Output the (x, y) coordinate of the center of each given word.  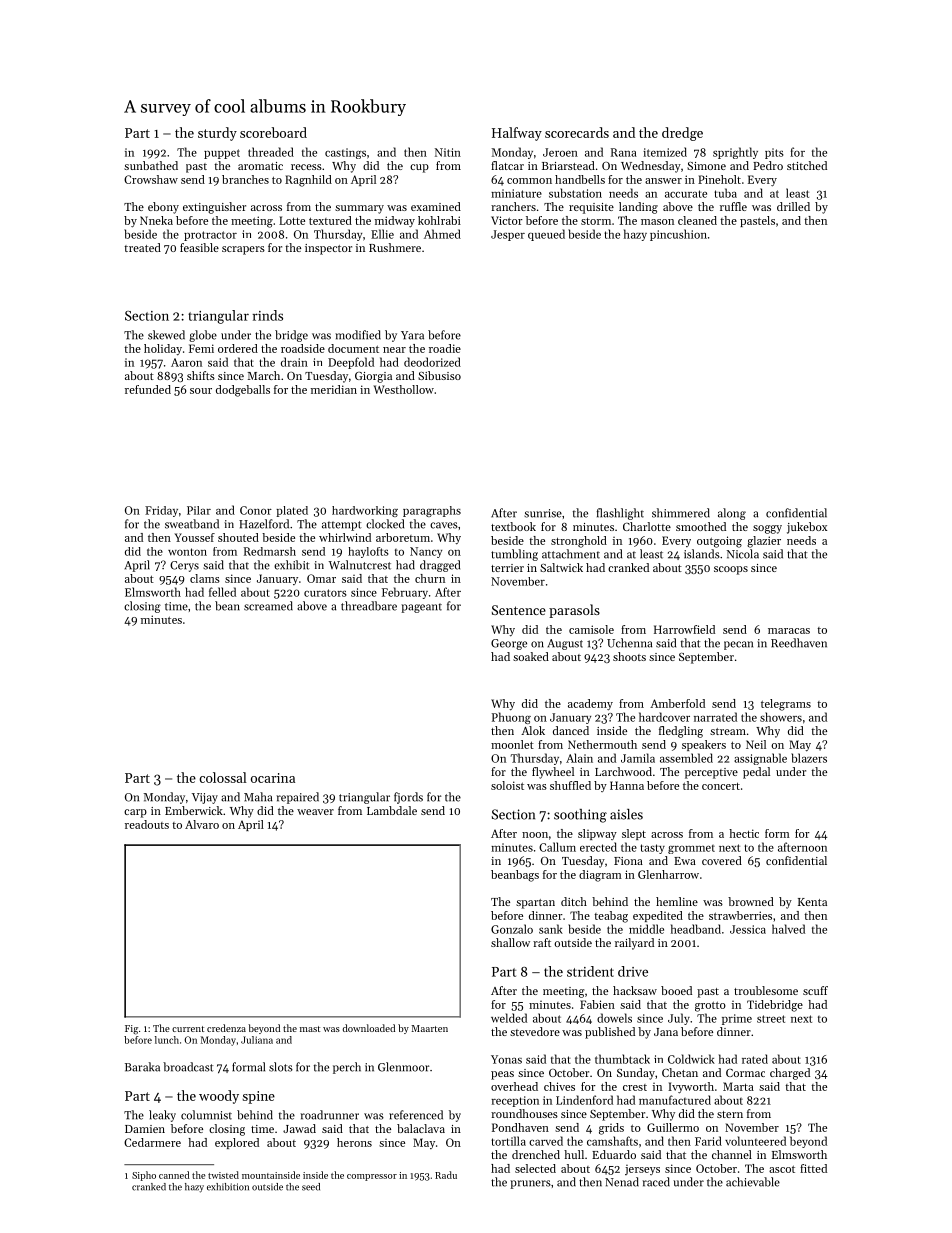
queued (546, 235)
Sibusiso (439, 375)
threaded (271, 152)
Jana (666, 1032)
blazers (809, 758)
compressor (372, 1177)
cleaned (697, 220)
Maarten (429, 1028)
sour (201, 391)
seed (311, 1187)
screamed (268, 606)
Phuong (511, 718)
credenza (226, 1028)
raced (656, 1182)
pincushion (678, 235)
